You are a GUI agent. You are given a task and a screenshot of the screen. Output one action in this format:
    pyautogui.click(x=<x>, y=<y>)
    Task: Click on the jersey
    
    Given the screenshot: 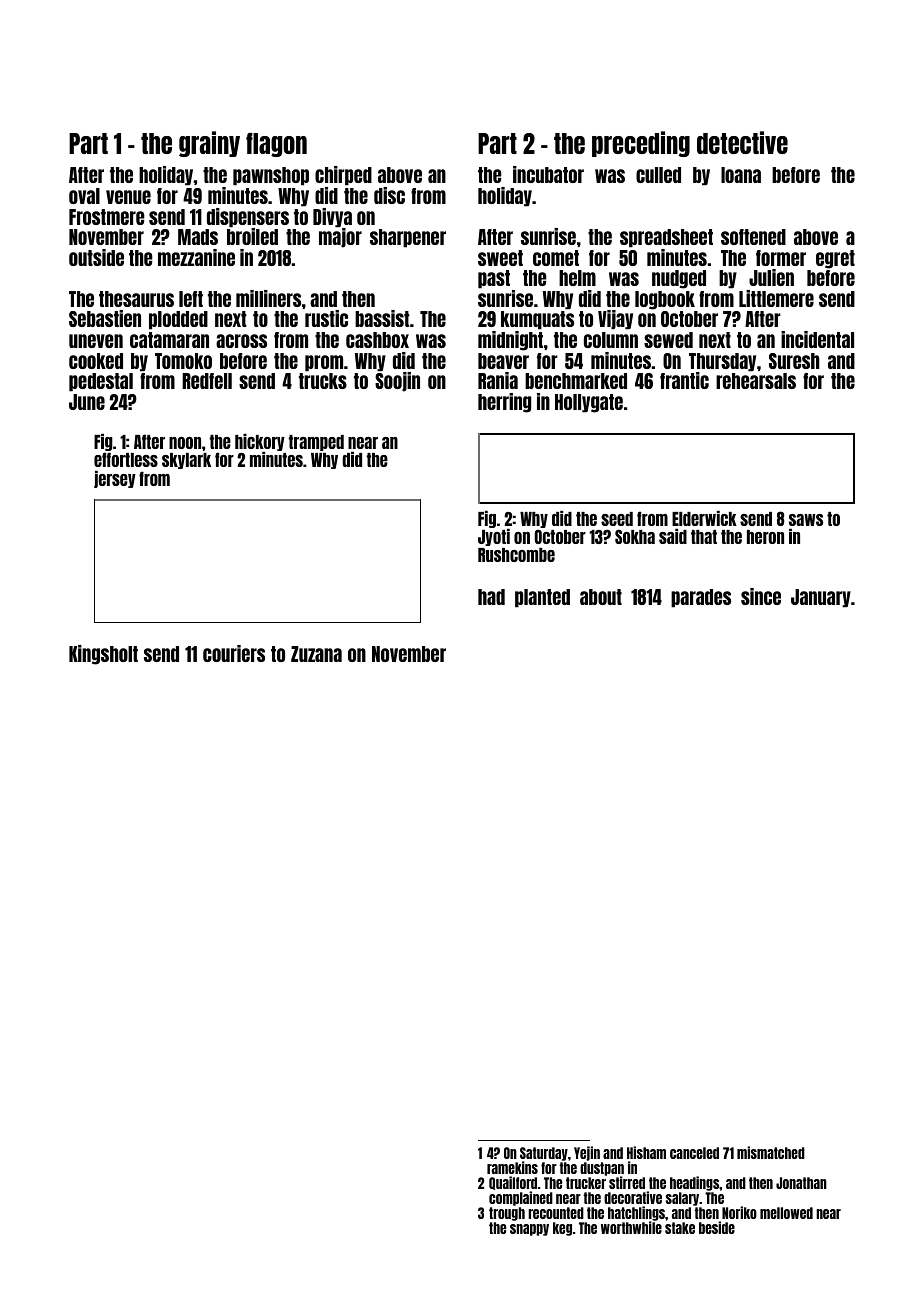 What is the action you would take?
    pyautogui.click(x=115, y=479)
